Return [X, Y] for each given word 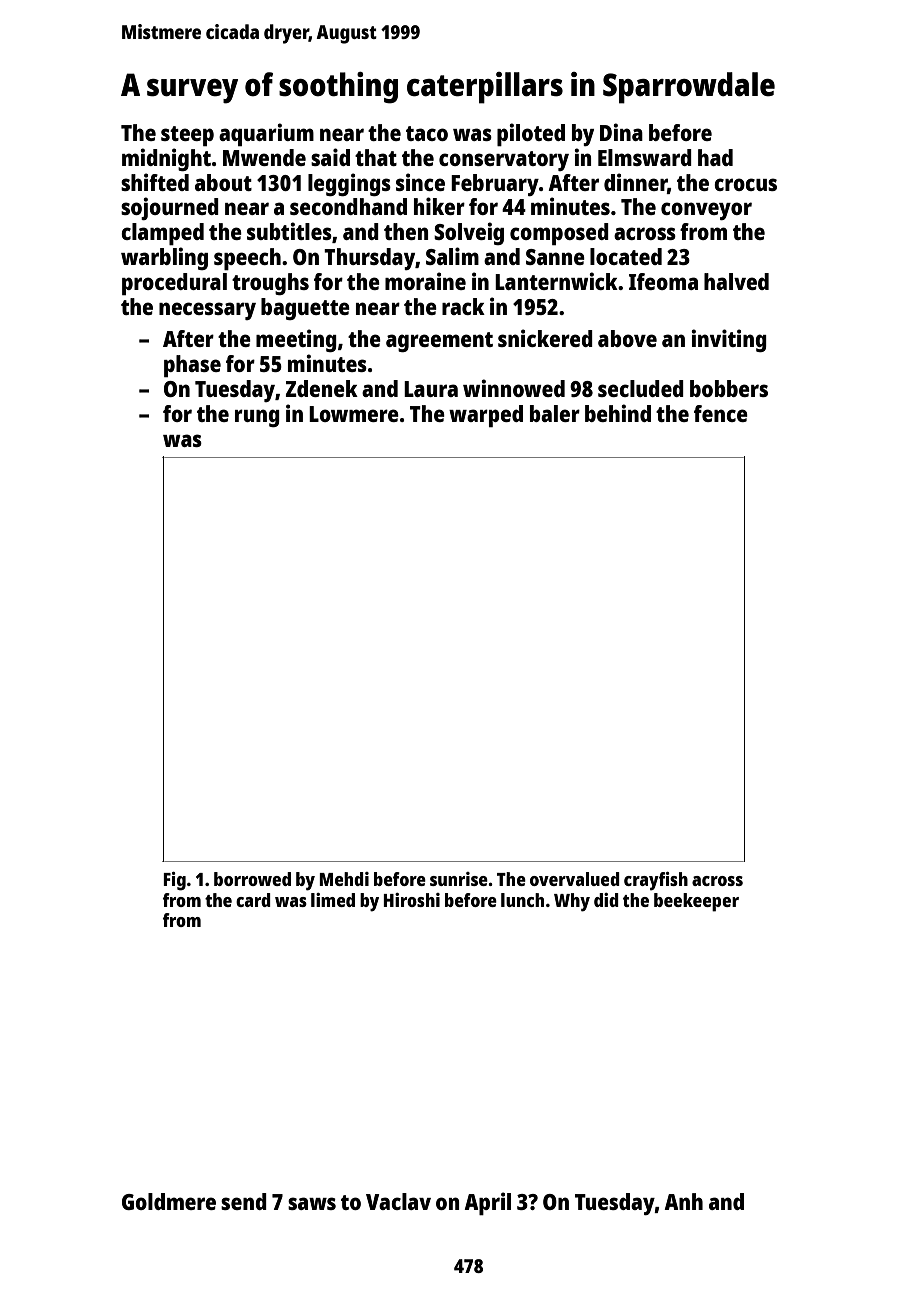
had [715, 157]
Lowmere [354, 414]
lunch [522, 900]
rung [257, 418]
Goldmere [169, 1201]
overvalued [575, 879]
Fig [174, 881]
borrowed [252, 879]
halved [736, 281]
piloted [531, 134]
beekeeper [696, 902]
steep [187, 136]
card [253, 900]
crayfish [656, 881]
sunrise [459, 879]
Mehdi [344, 879]
